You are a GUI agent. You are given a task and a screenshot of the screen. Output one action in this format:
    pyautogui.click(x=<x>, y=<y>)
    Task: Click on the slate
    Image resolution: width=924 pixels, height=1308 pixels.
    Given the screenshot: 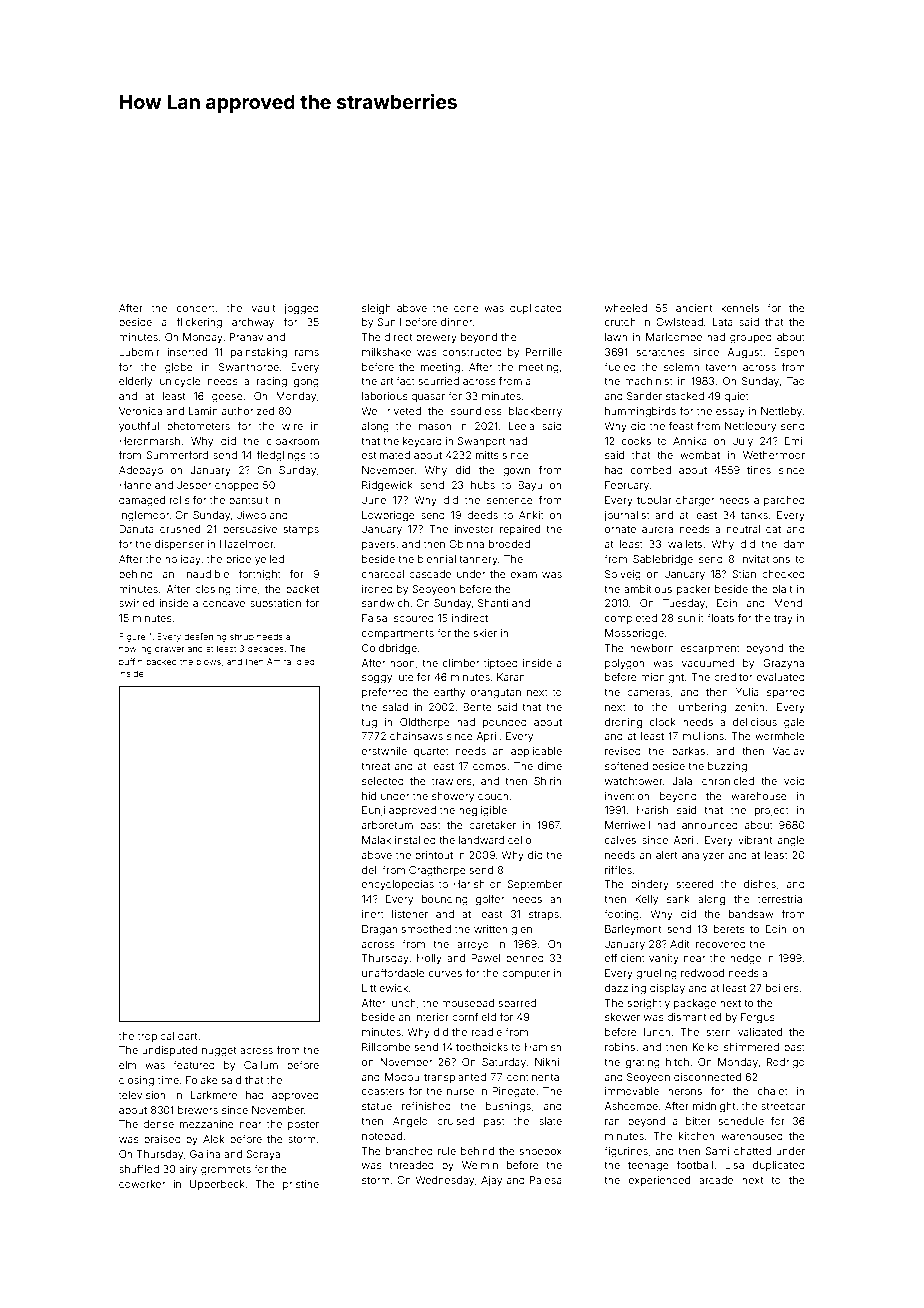 What is the action you would take?
    pyautogui.click(x=550, y=1121)
